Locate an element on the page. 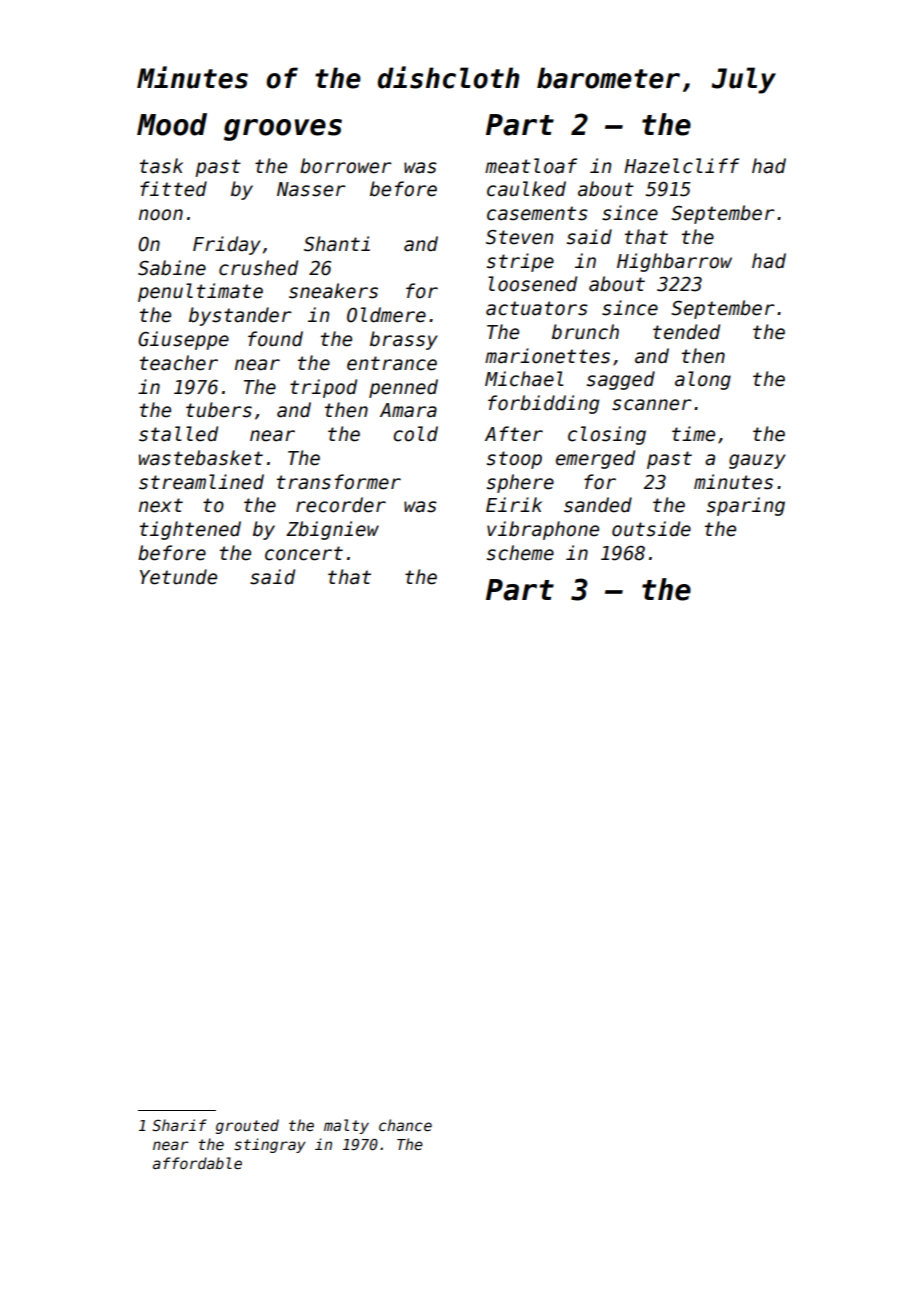  concert is located at coordinates (304, 553).
